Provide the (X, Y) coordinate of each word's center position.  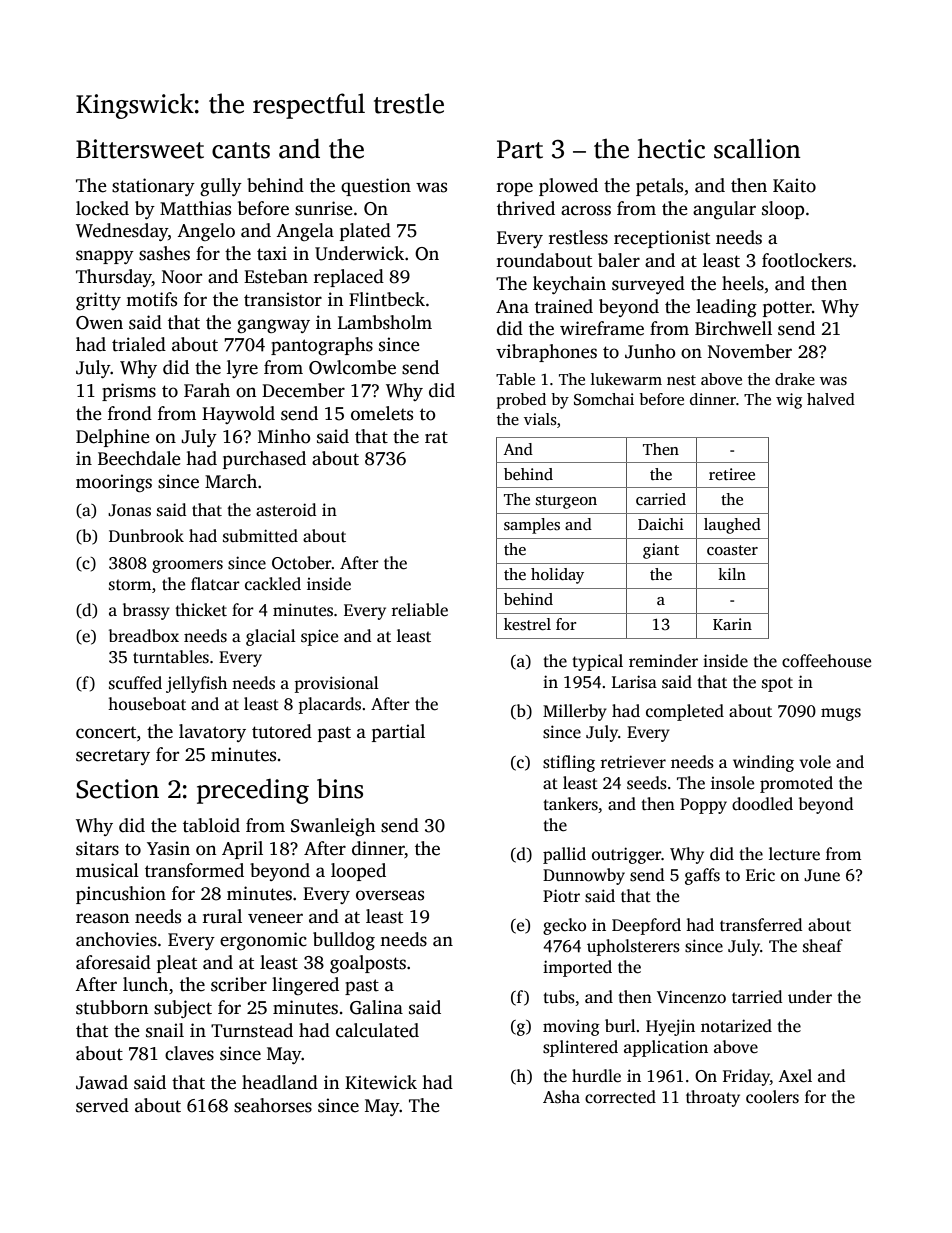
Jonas (129, 510)
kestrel (527, 624)
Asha (561, 1097)
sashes (164, 253)
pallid (564, 855)
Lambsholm (385, 322)
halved (831, 399)
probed (521, 401)
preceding (253, 791)
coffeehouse (826, 661)
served (102, 1105)
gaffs (702, 876)
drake (795, 379)
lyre (242, 369)
